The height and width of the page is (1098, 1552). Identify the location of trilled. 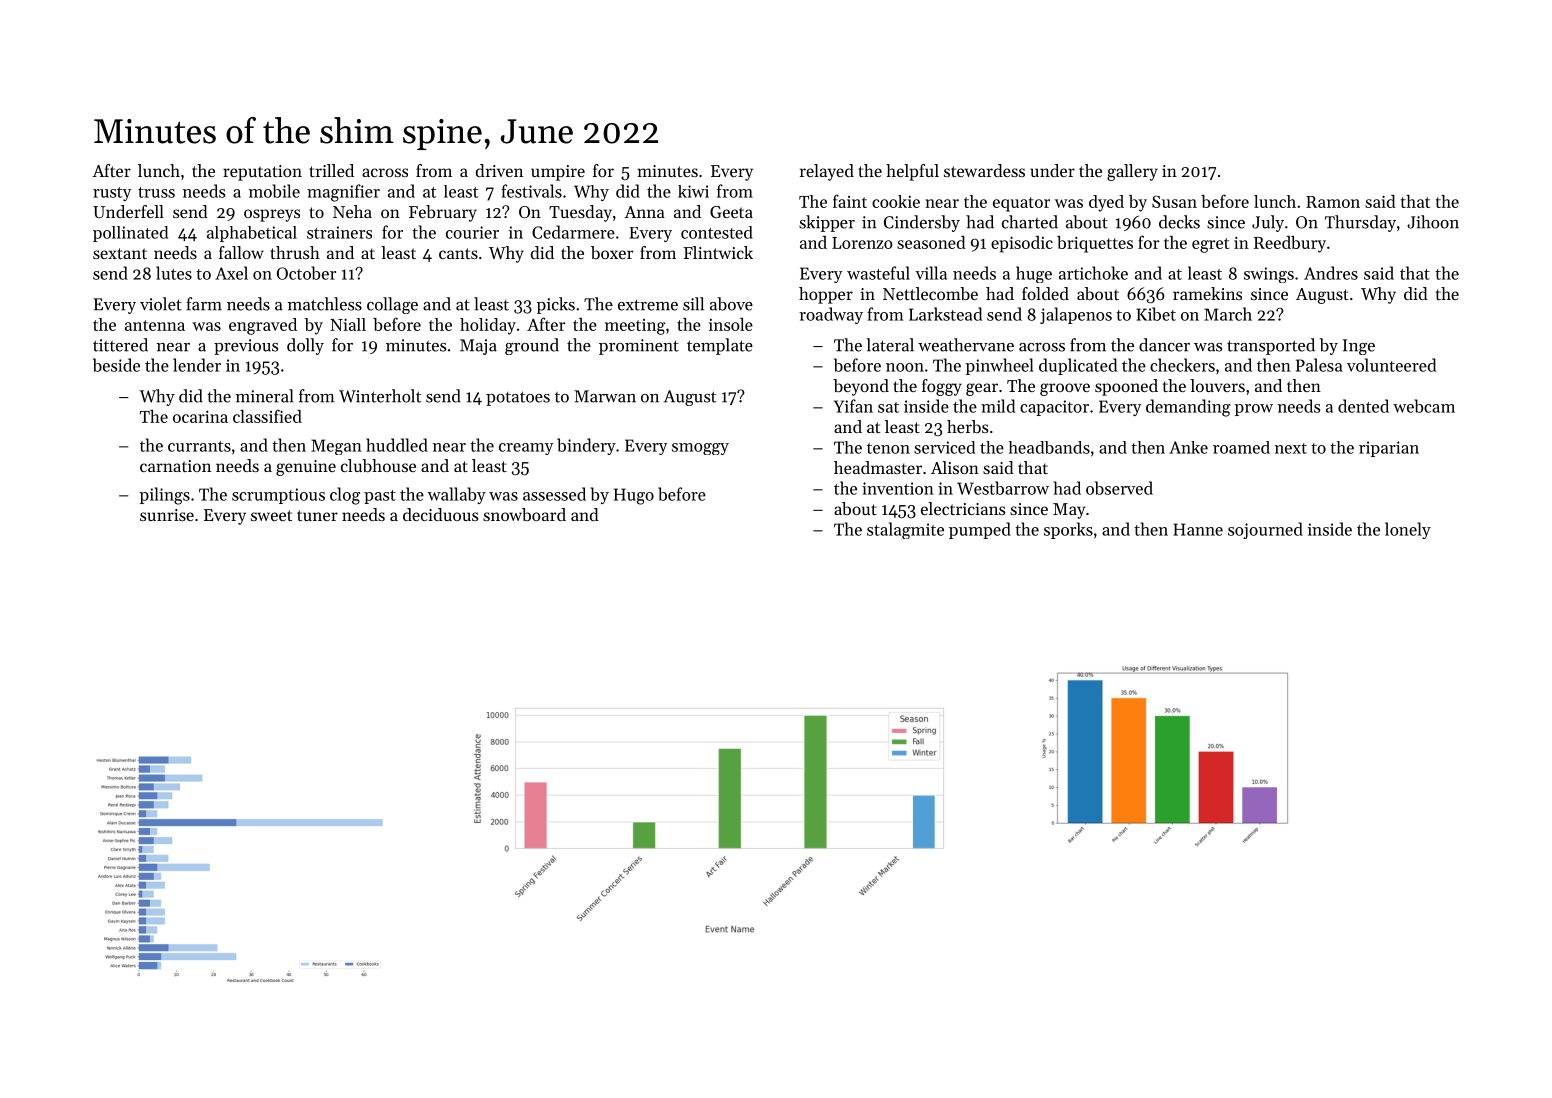
(331, 170).
